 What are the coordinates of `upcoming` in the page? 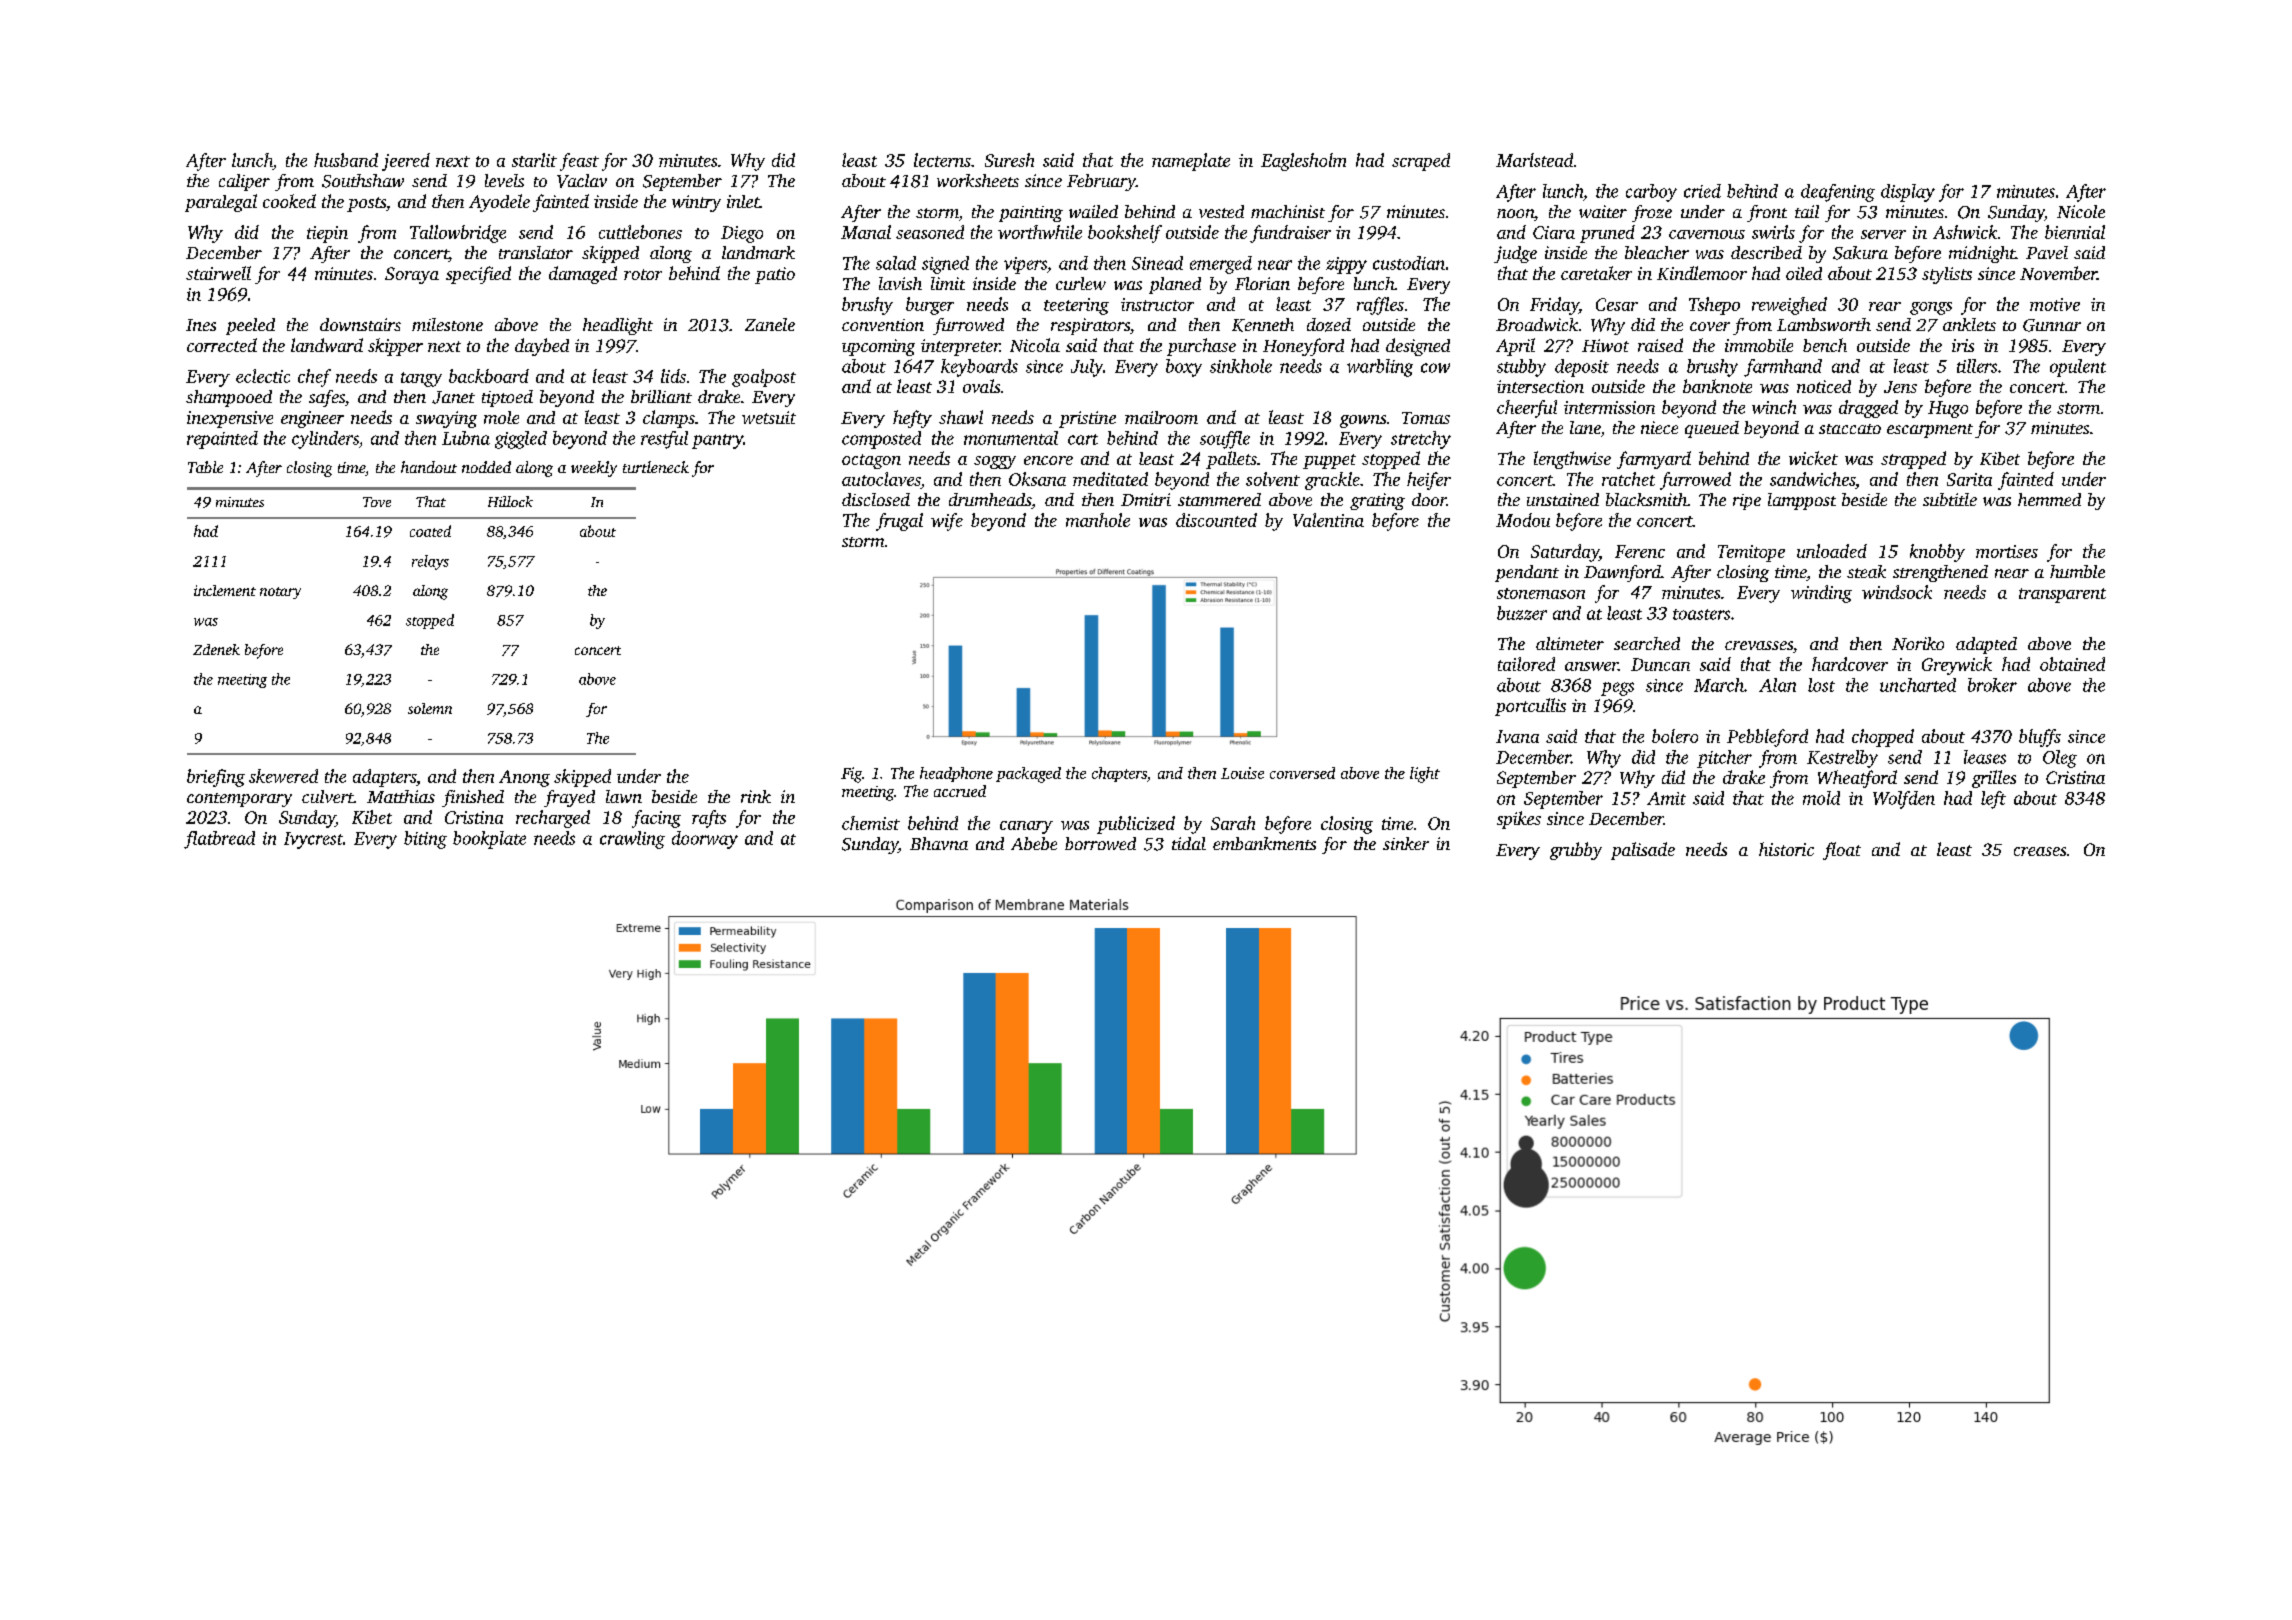 It's located at (878, 347).
